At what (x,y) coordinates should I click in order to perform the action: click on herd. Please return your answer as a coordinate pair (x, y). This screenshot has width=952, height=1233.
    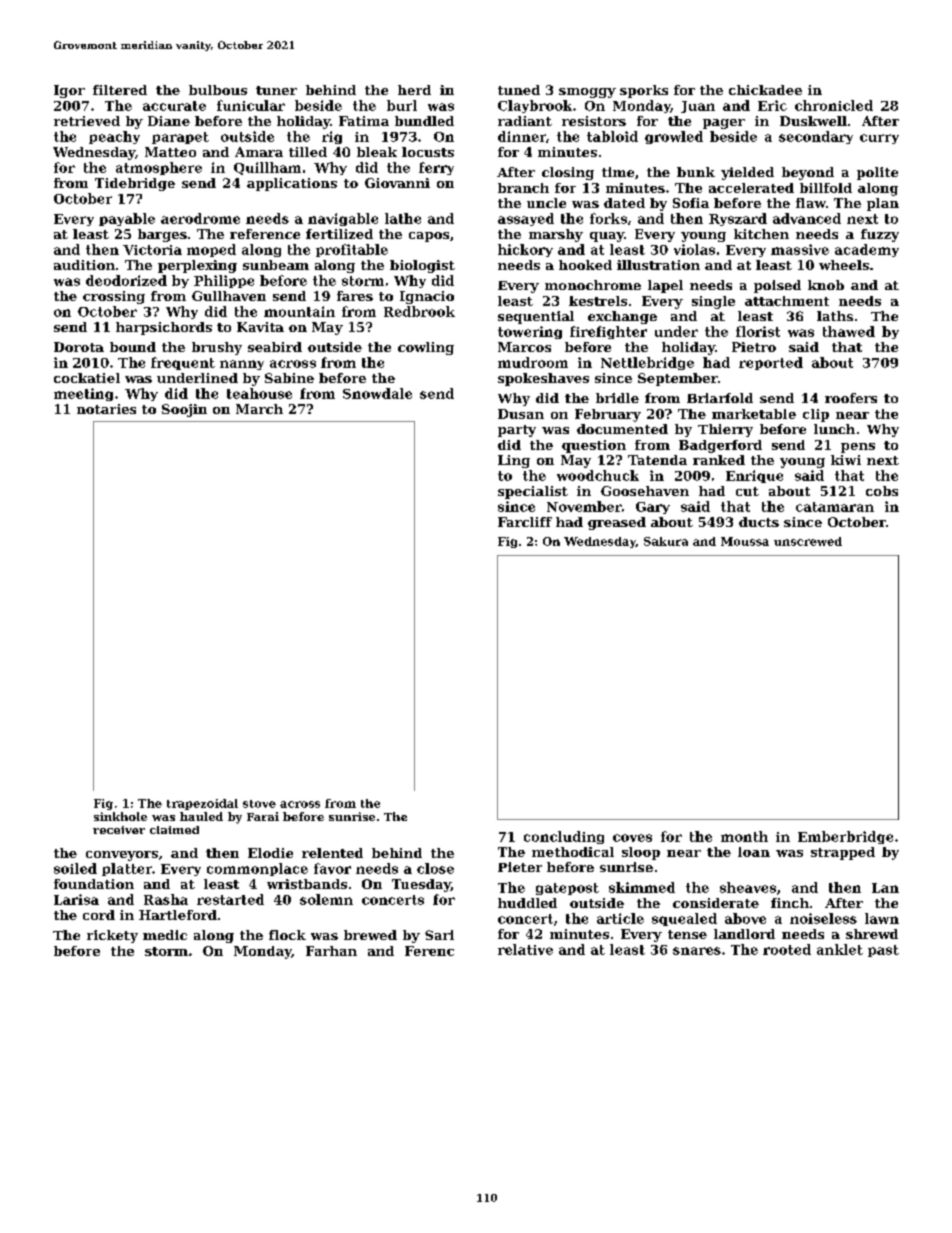
    Looking at the image, I should click on (414, 90).
